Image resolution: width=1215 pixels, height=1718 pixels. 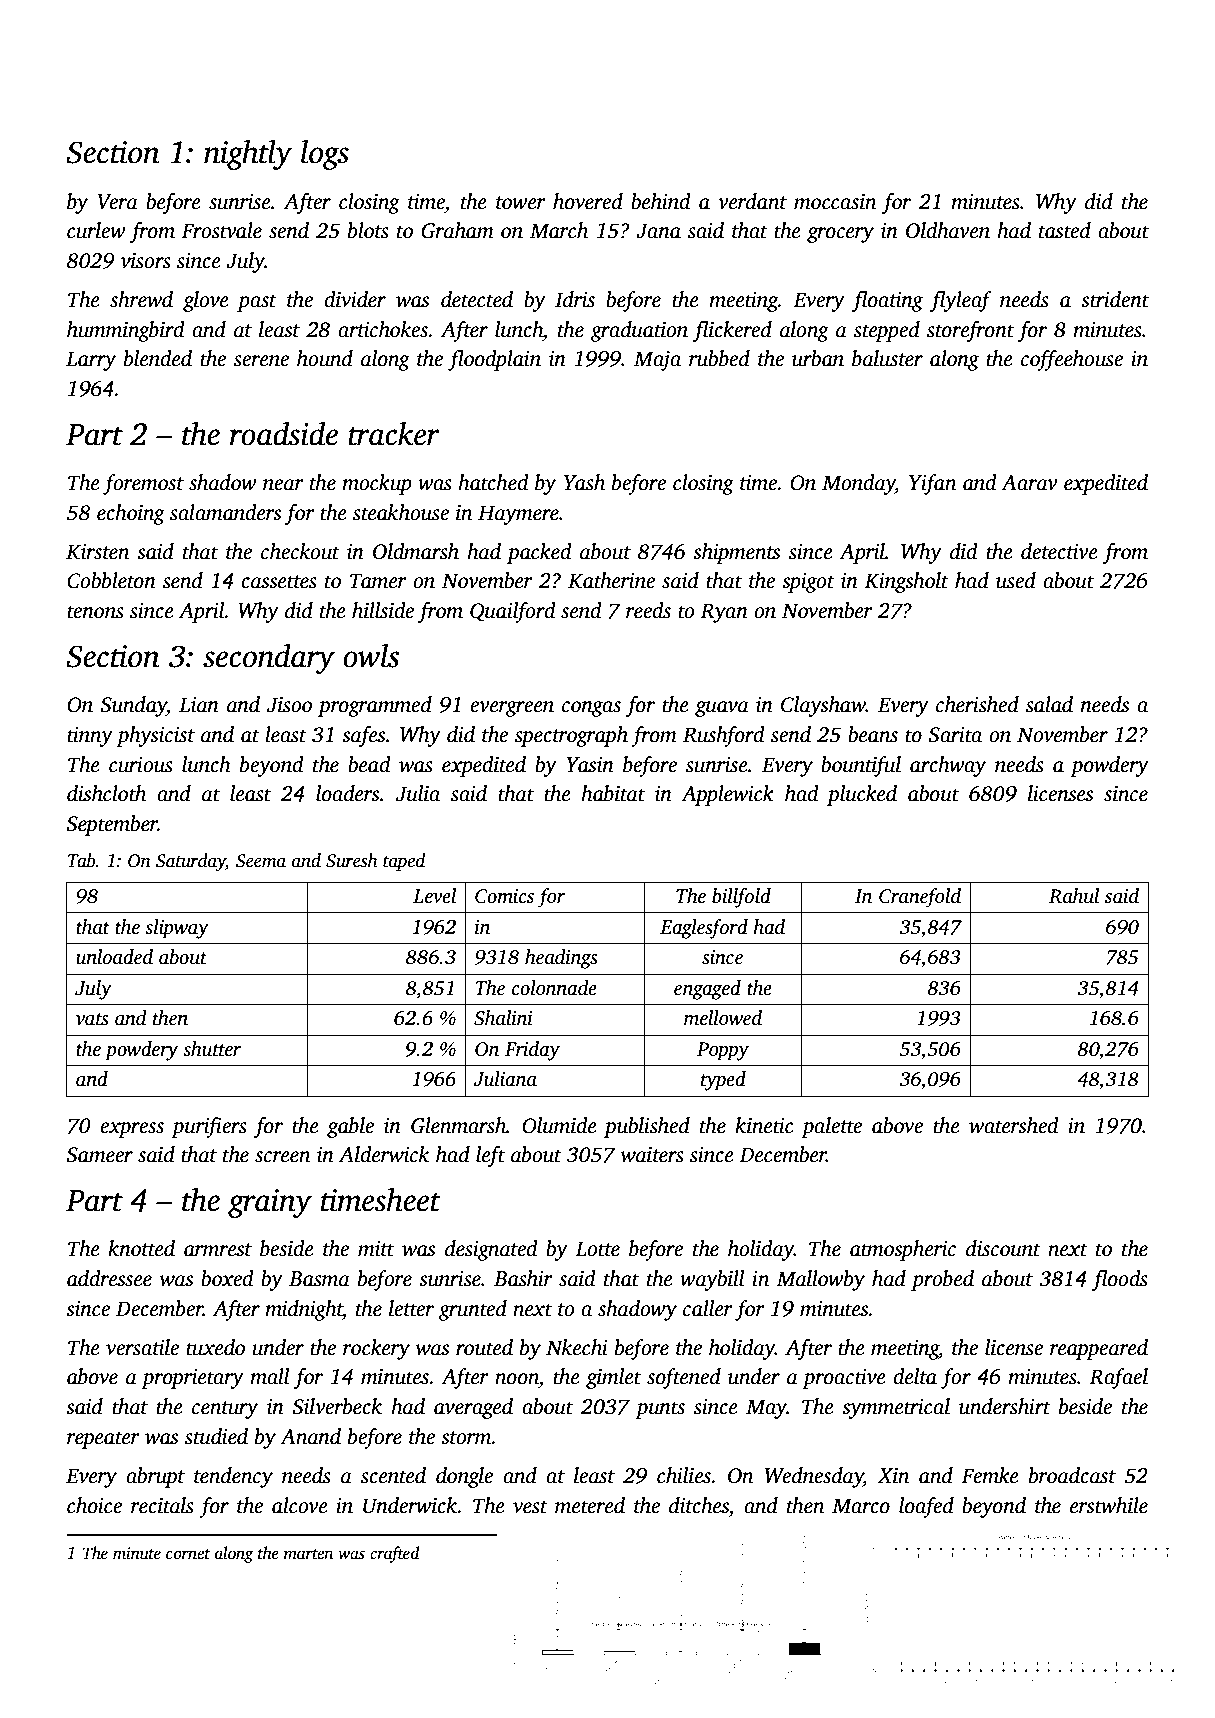 I want to click on Nkechi, so click(x=577, y=1347).
